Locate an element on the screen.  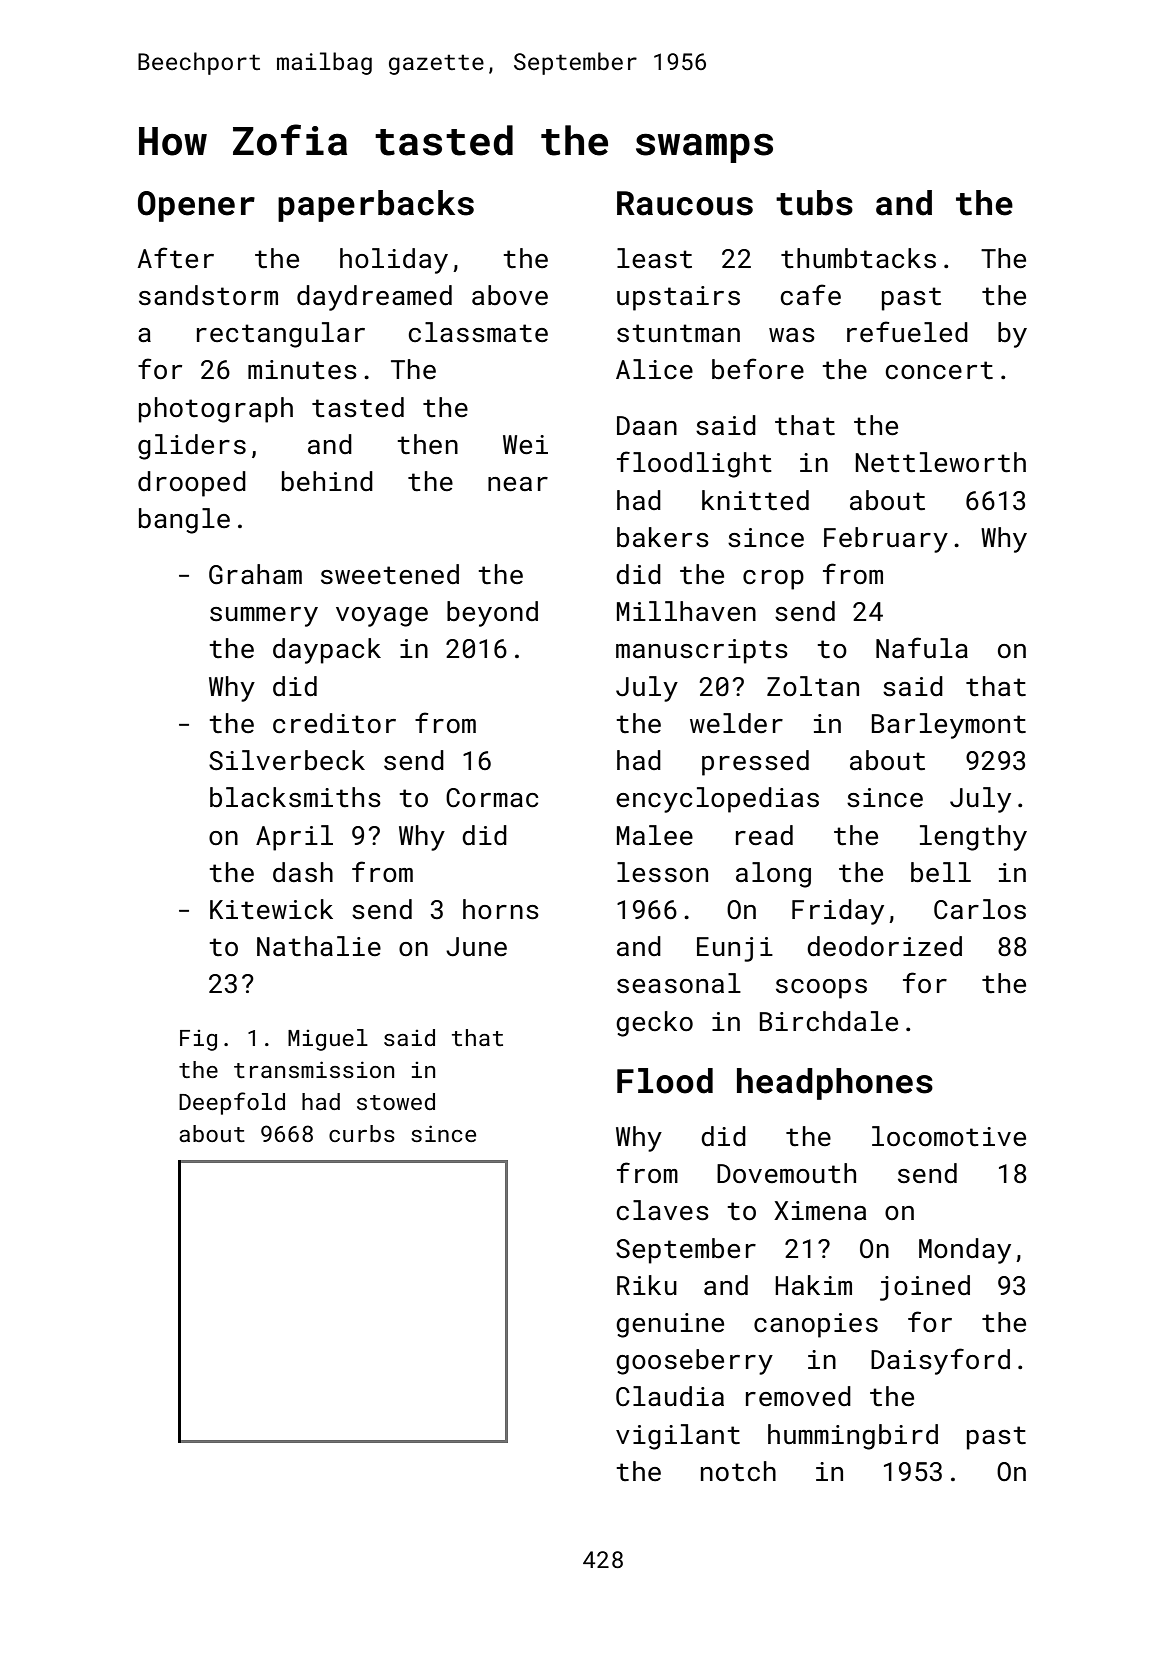
Kitewick is located at coordinates (271, 909).
